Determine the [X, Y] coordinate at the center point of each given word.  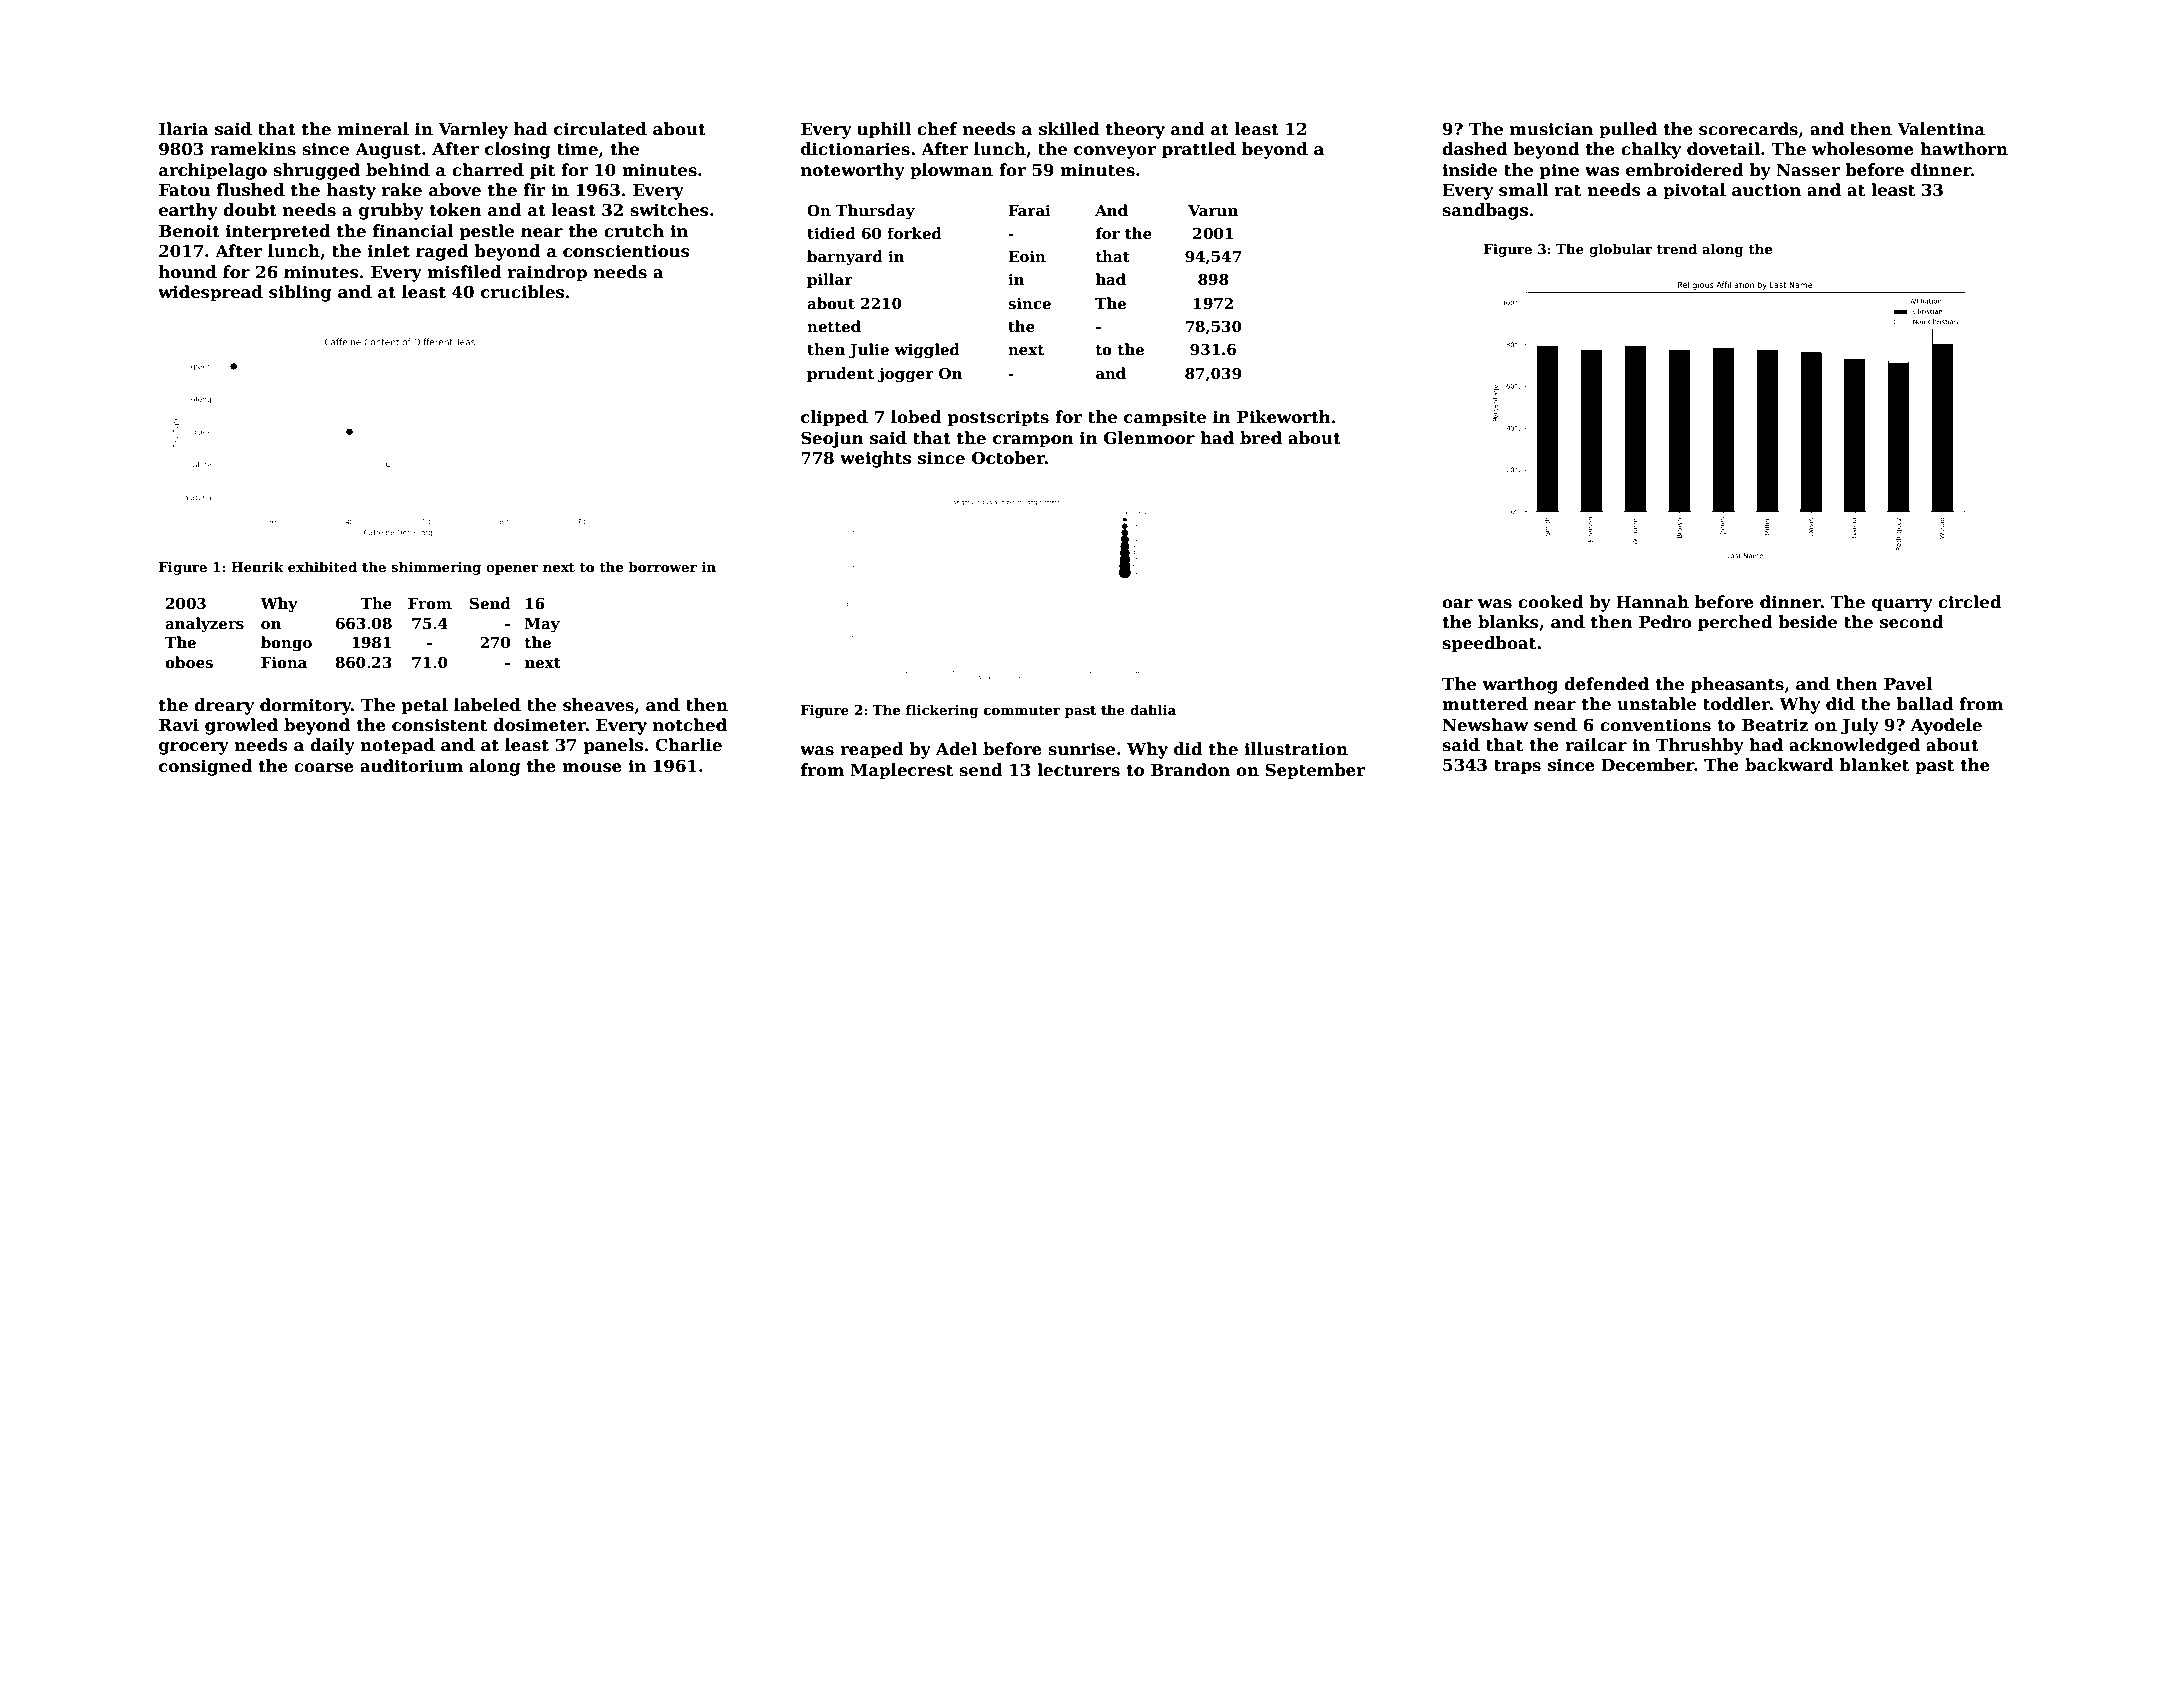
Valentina [1941, 129]
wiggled [927, 351]
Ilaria [184, 129]
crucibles [522, 292]
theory [1135, 130]
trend [1677, 248]
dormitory [305, 706]
